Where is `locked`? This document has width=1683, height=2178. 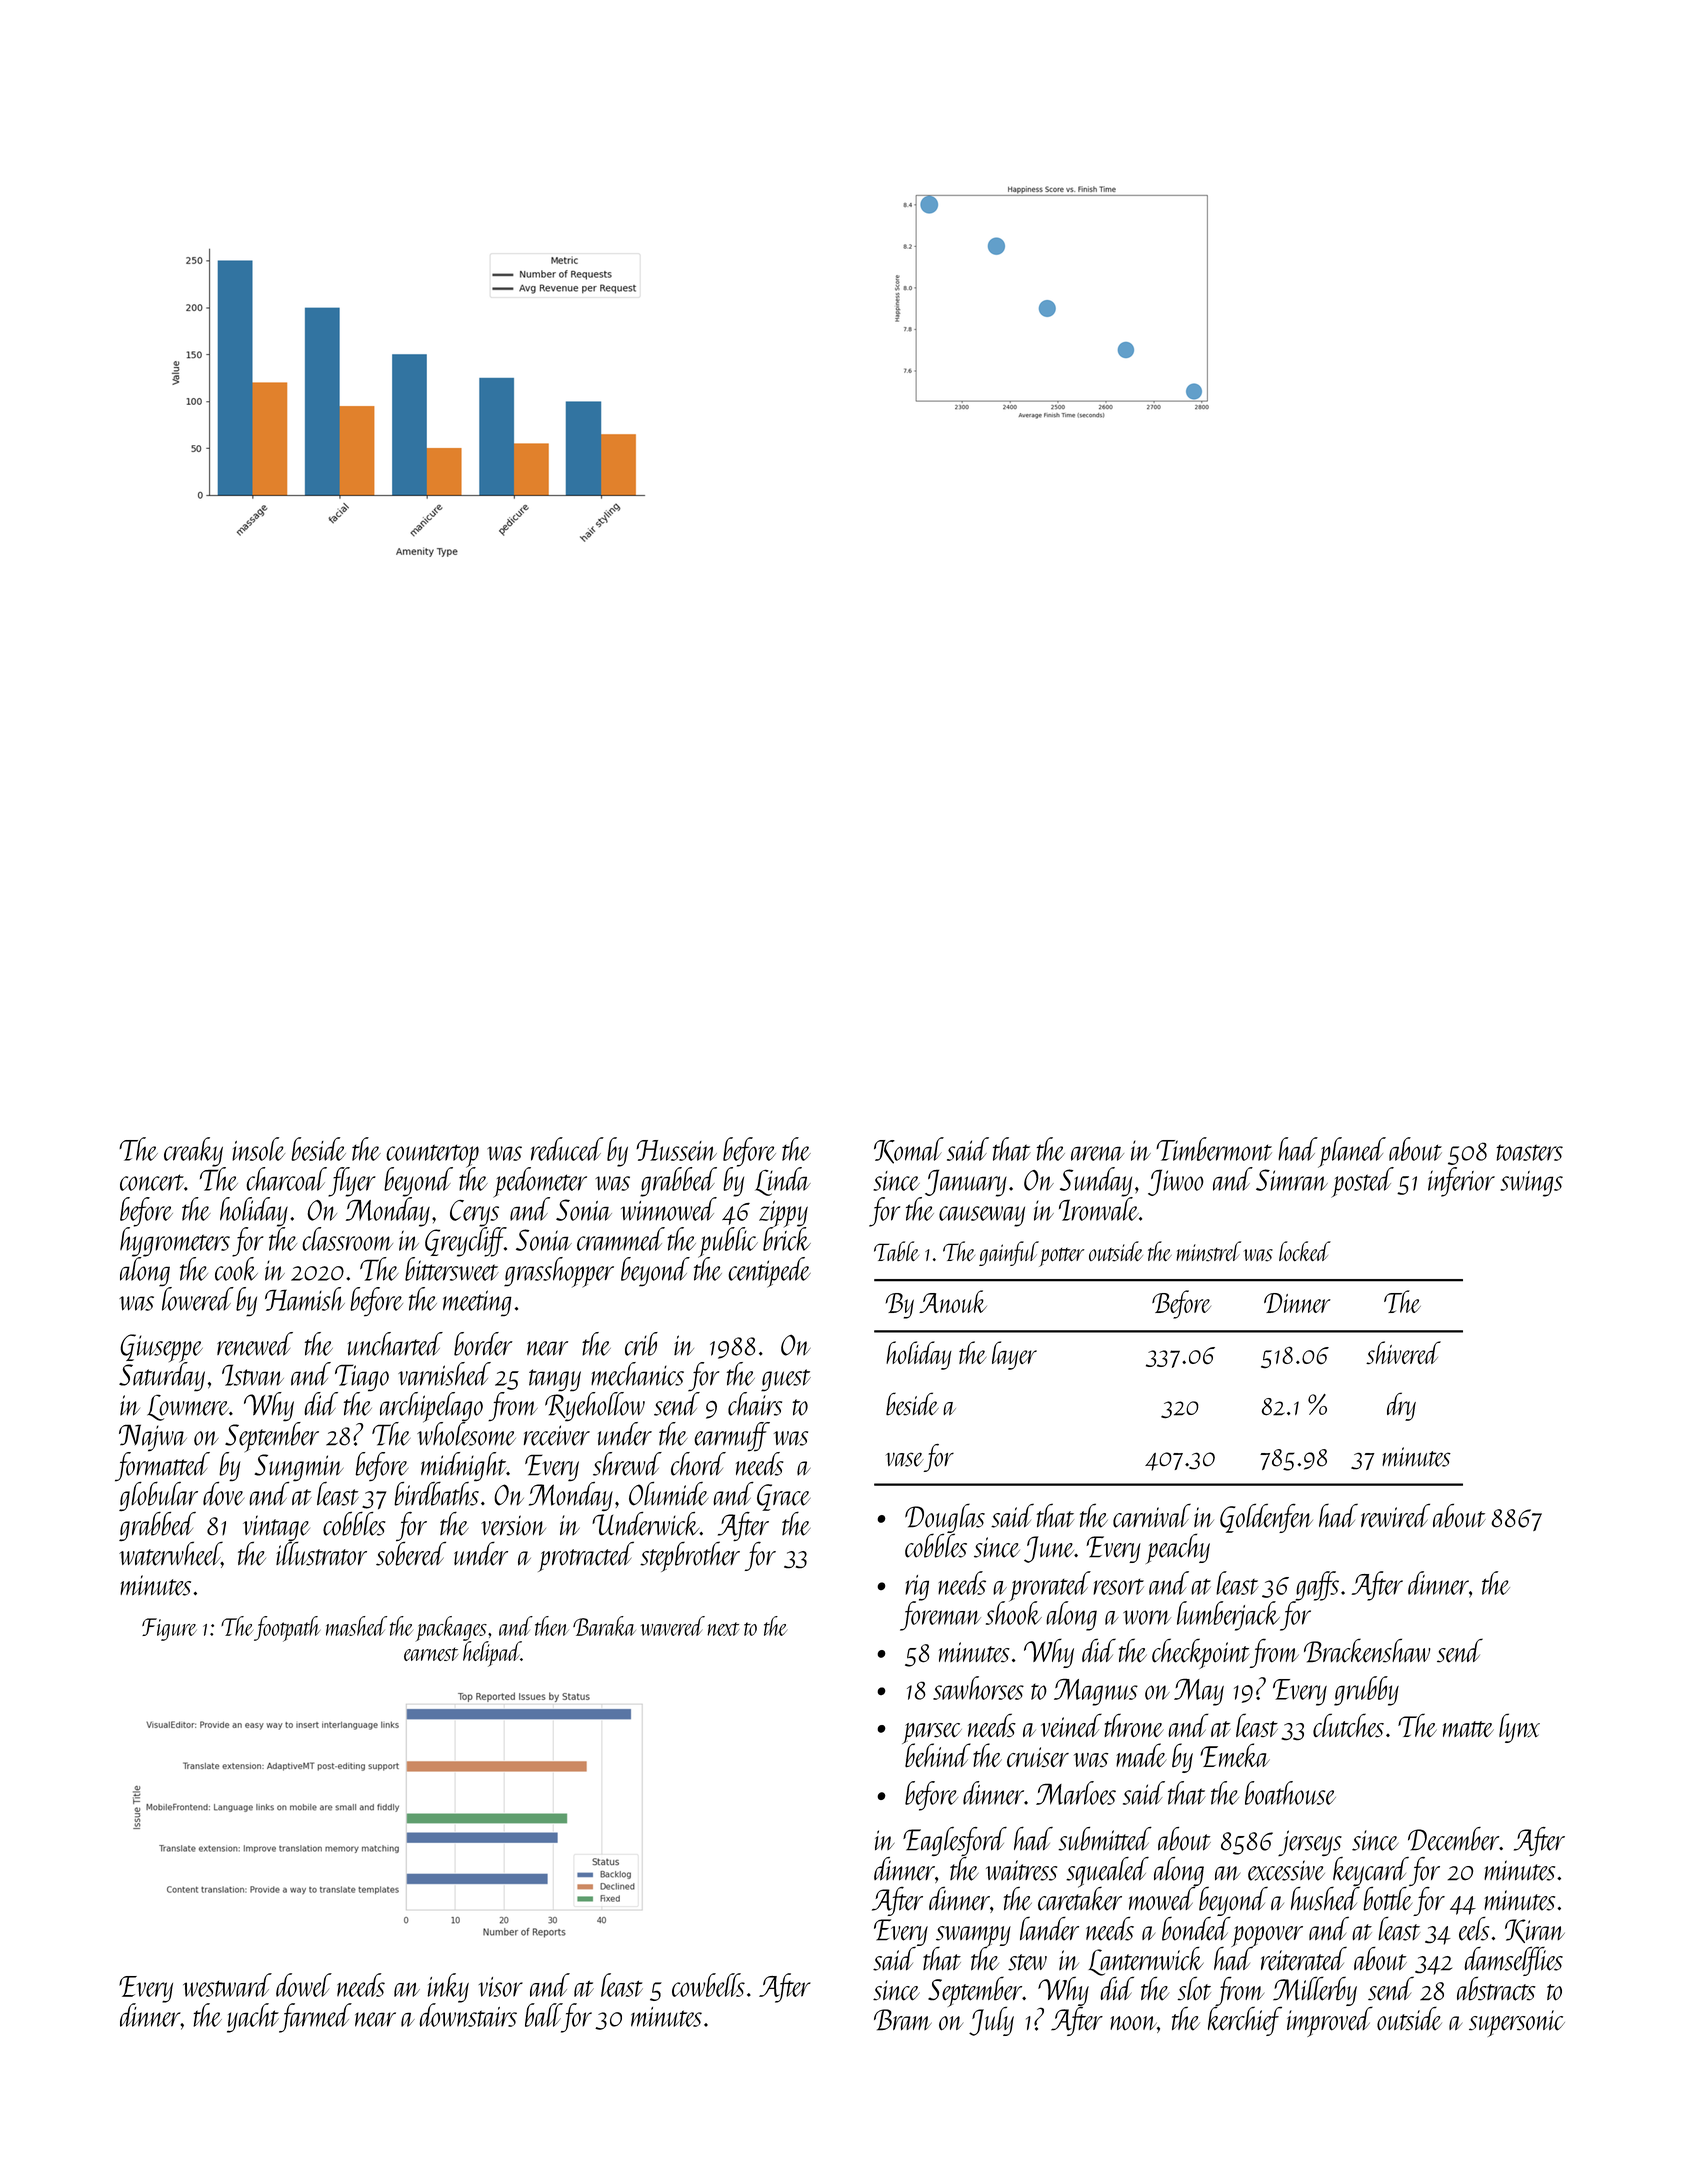
locked is located at coordinates (1305, 1251).
